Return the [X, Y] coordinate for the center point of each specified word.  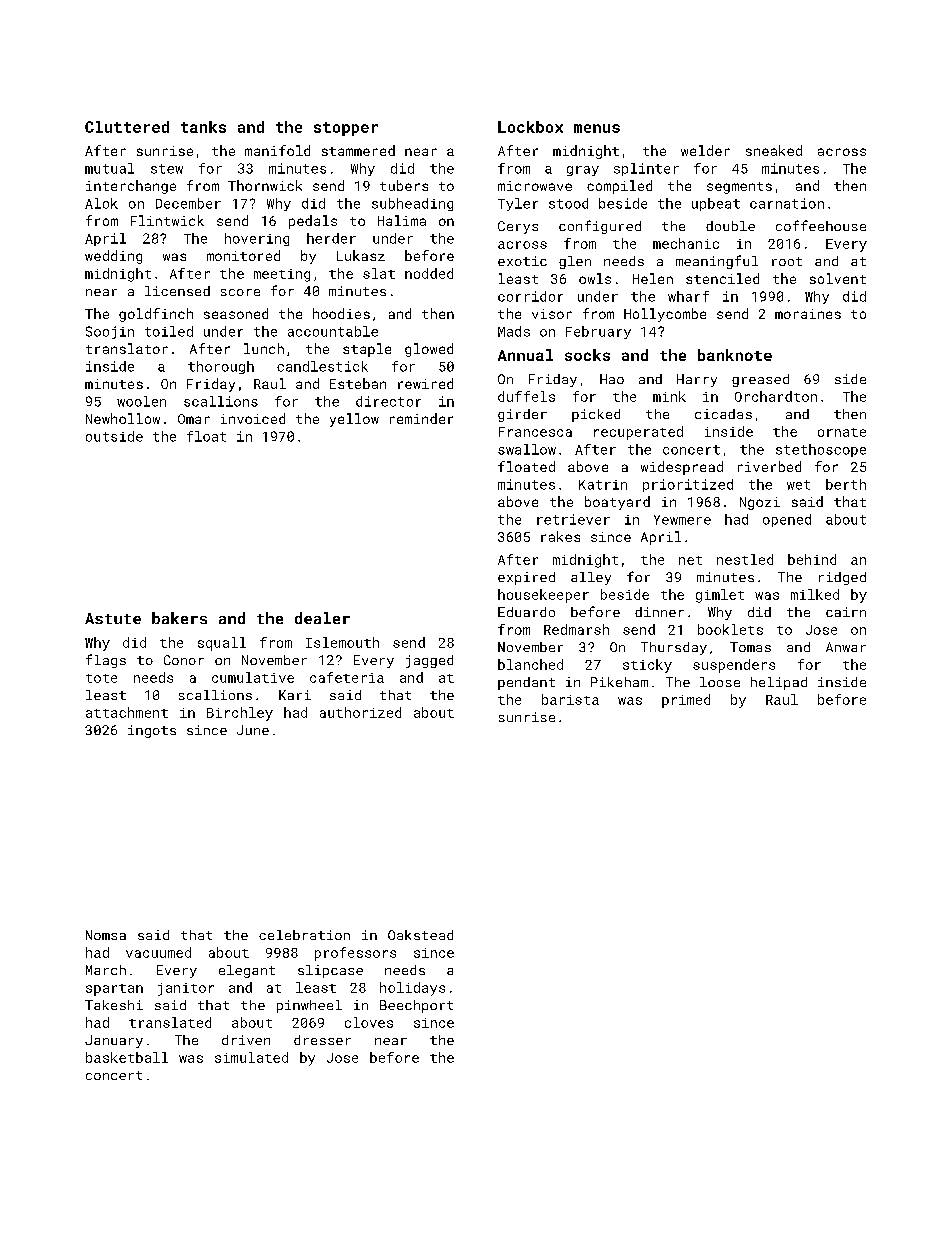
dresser [322, 1040]
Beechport [416, 1006]
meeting [282, 275]
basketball [127, 1057]
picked [596, 415]
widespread [682, 468]
